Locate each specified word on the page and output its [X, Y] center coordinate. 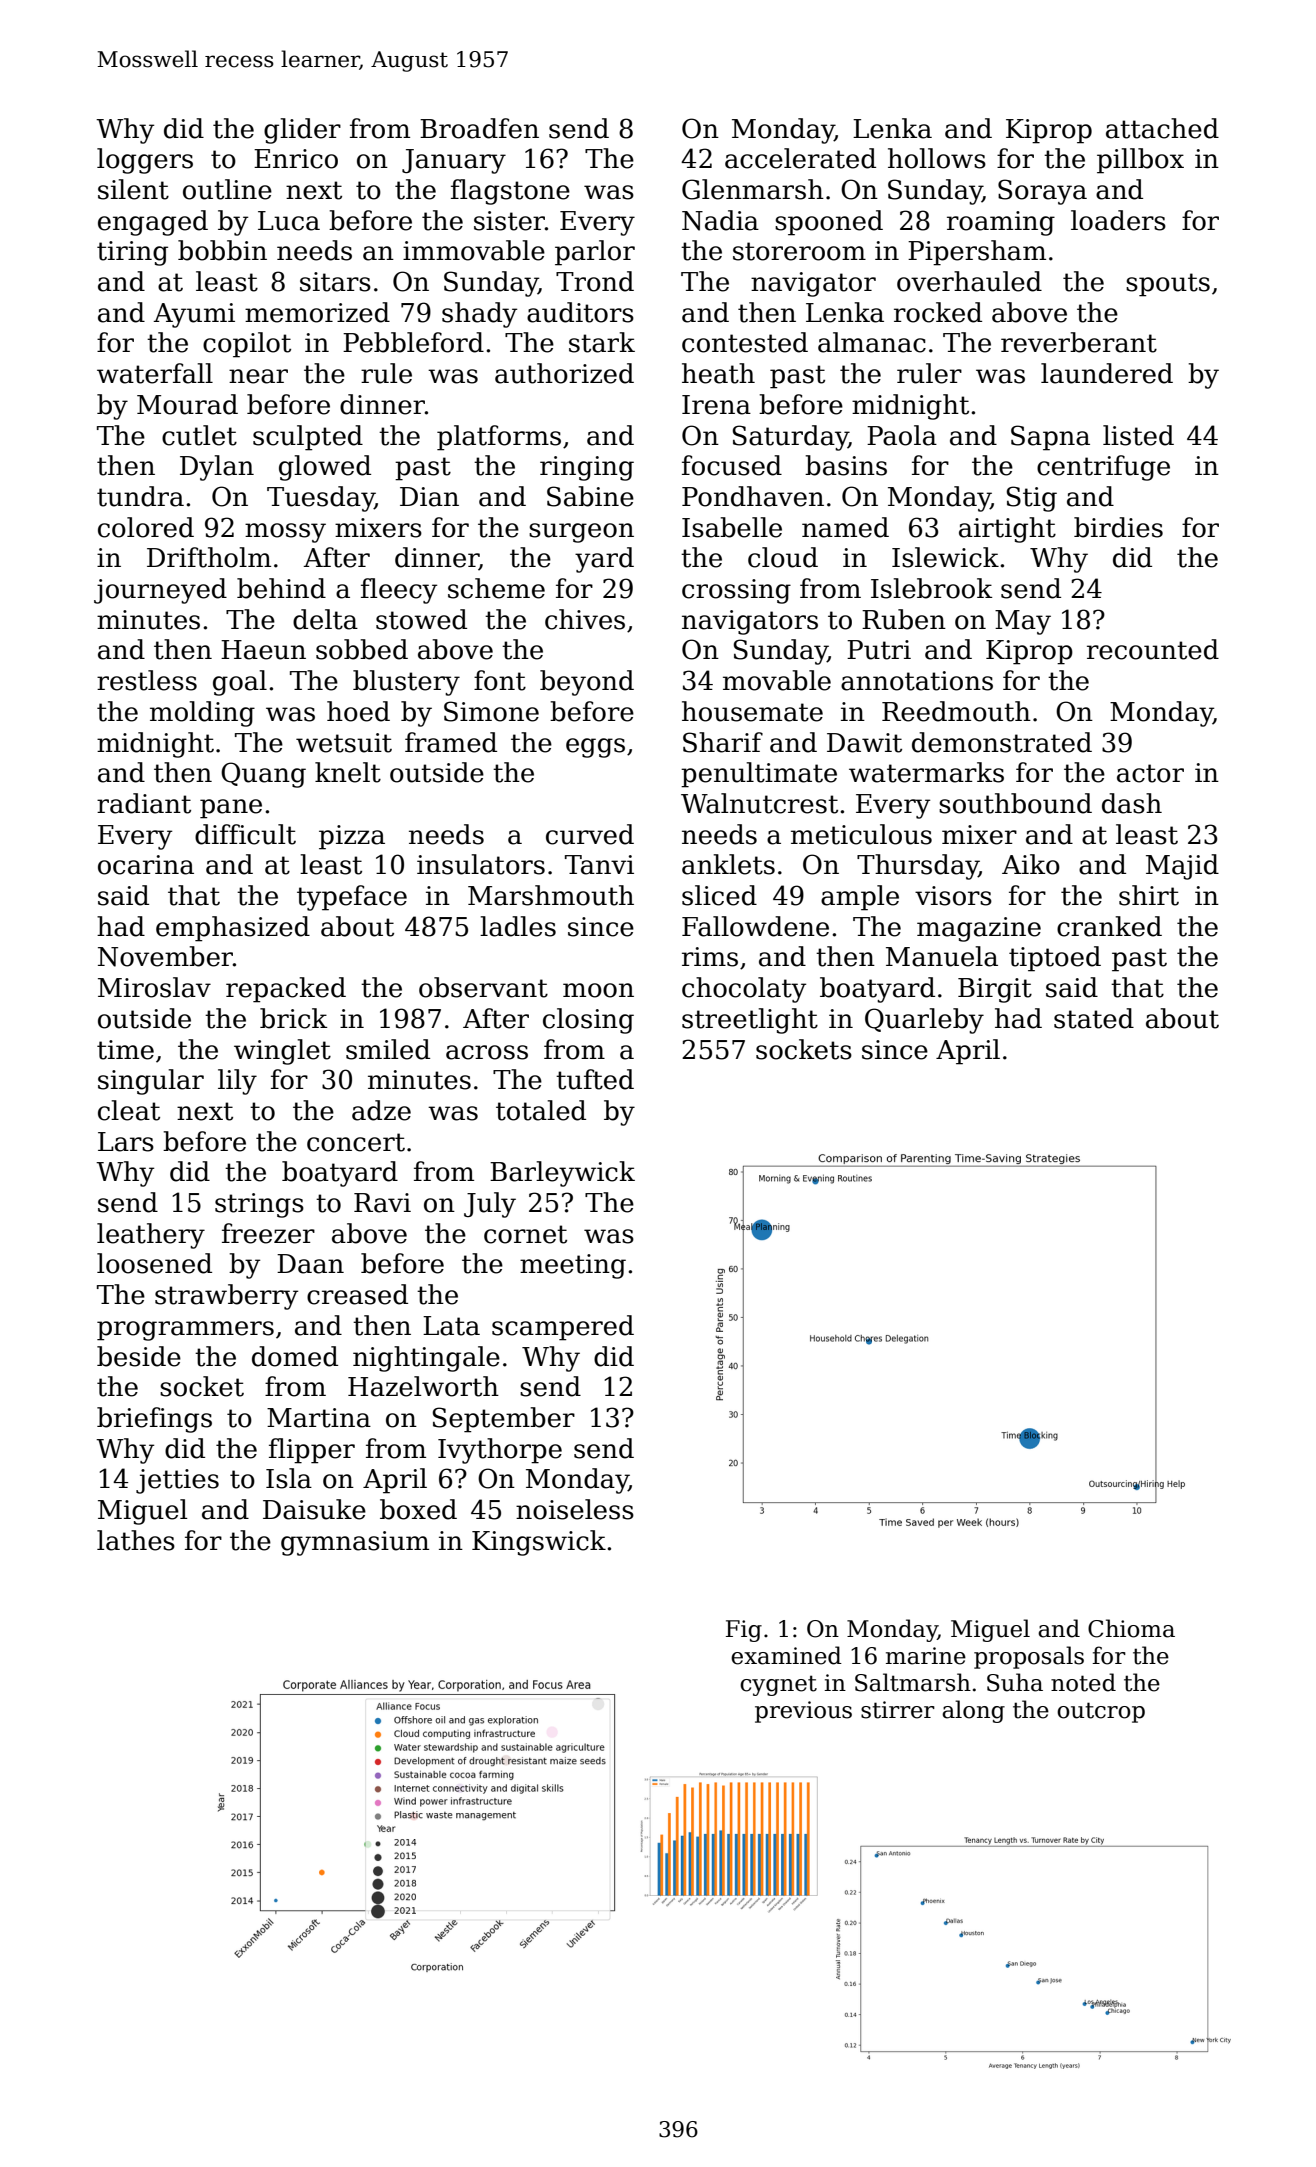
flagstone [510, 192]
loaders [1118, 220]
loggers [145, 161]
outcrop [1101, 1712]
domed [295, 1356]
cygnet [778, 1685]
